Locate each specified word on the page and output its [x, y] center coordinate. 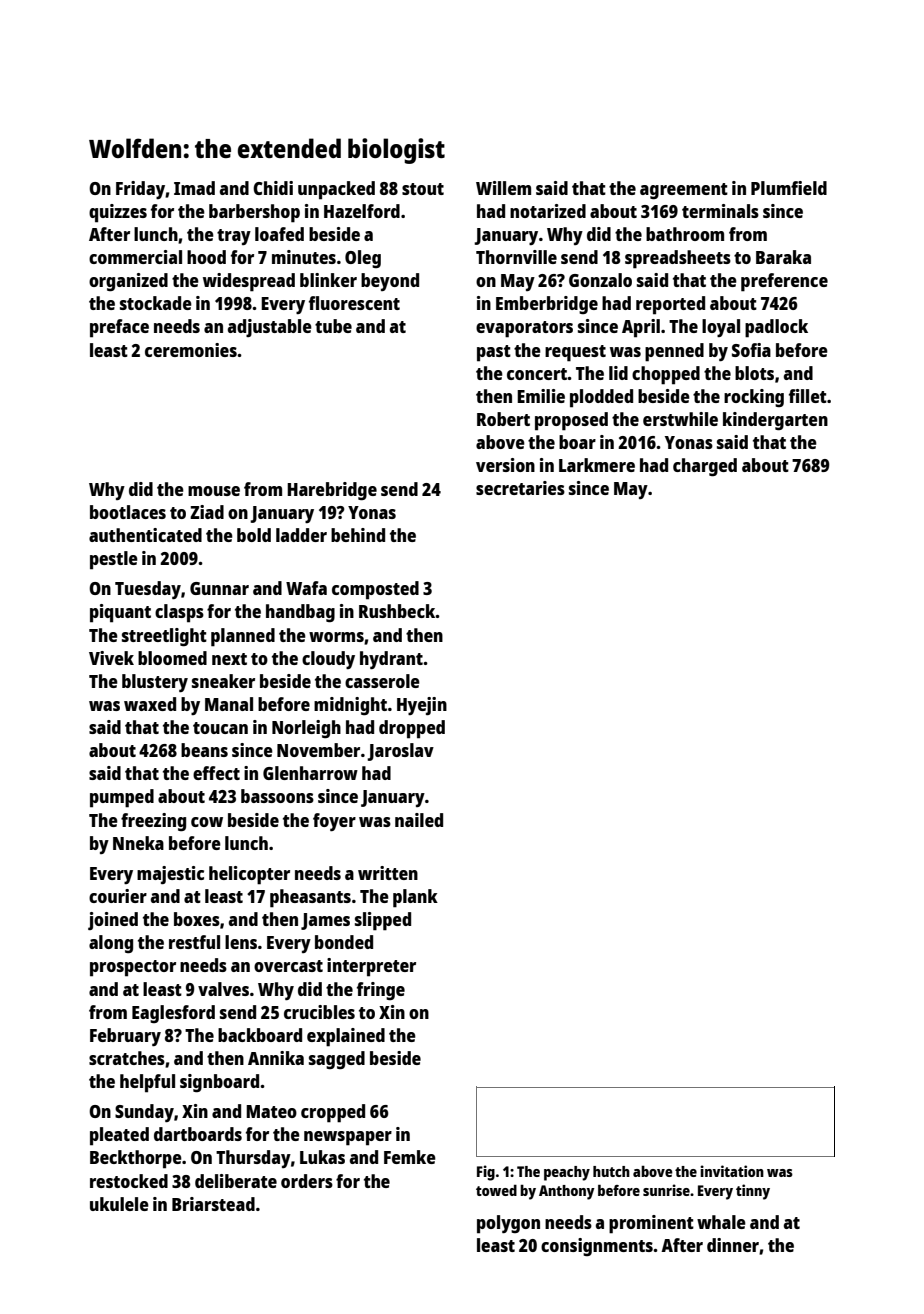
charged [705, 467]
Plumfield [789, 188]
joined [113, 921]
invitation [732, 1171]
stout [423, 189]
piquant [120, 613]
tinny [753, 1192]
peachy [567, 1173]
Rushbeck [397, 611]
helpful [147, 1083]
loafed [279, 234]
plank [415, 898]
